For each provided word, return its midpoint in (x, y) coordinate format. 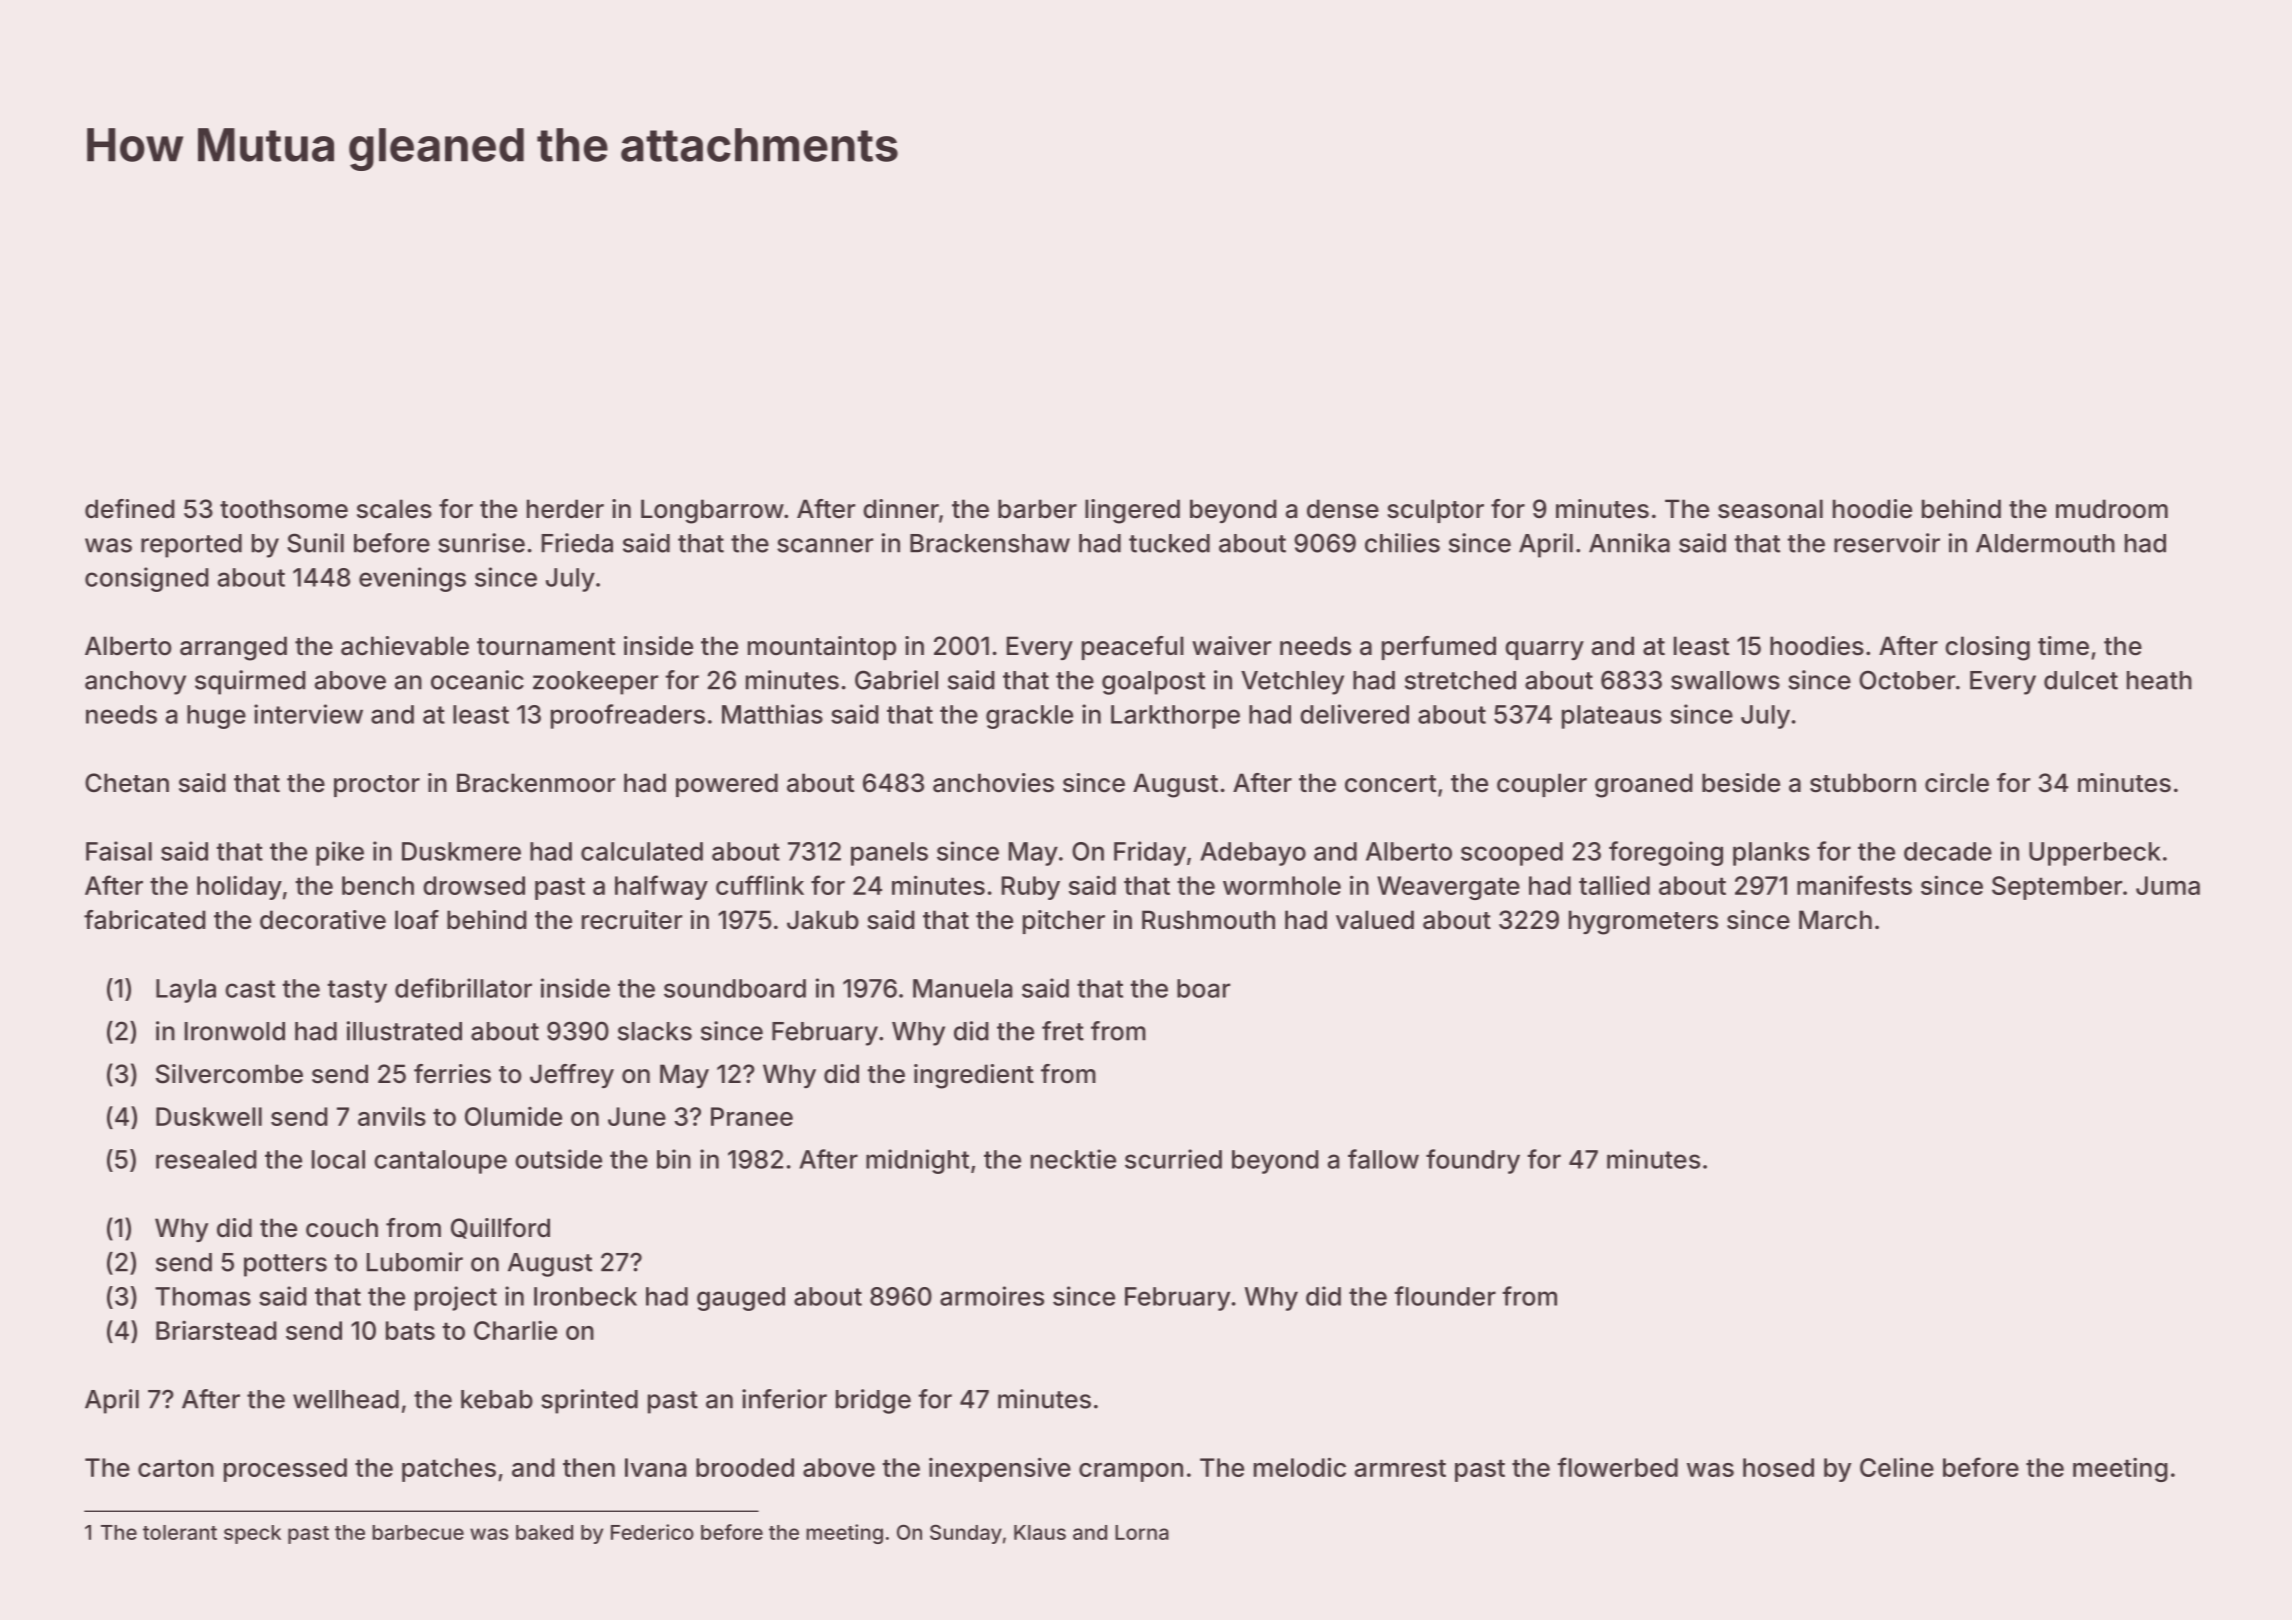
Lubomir (415, 1262)
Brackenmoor (536, 783)
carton (176, 1468)
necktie (1073, 1159)
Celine (1897, 1467)
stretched (1460, 680)
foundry (1473, 1161)
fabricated (145, 920)
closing (1987, 648)
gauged (741, 1299)
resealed (206, 1159)
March (1835, 920)
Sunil (315, 543)
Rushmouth (1208, 920)
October (1907, 680)
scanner (825, 545)
